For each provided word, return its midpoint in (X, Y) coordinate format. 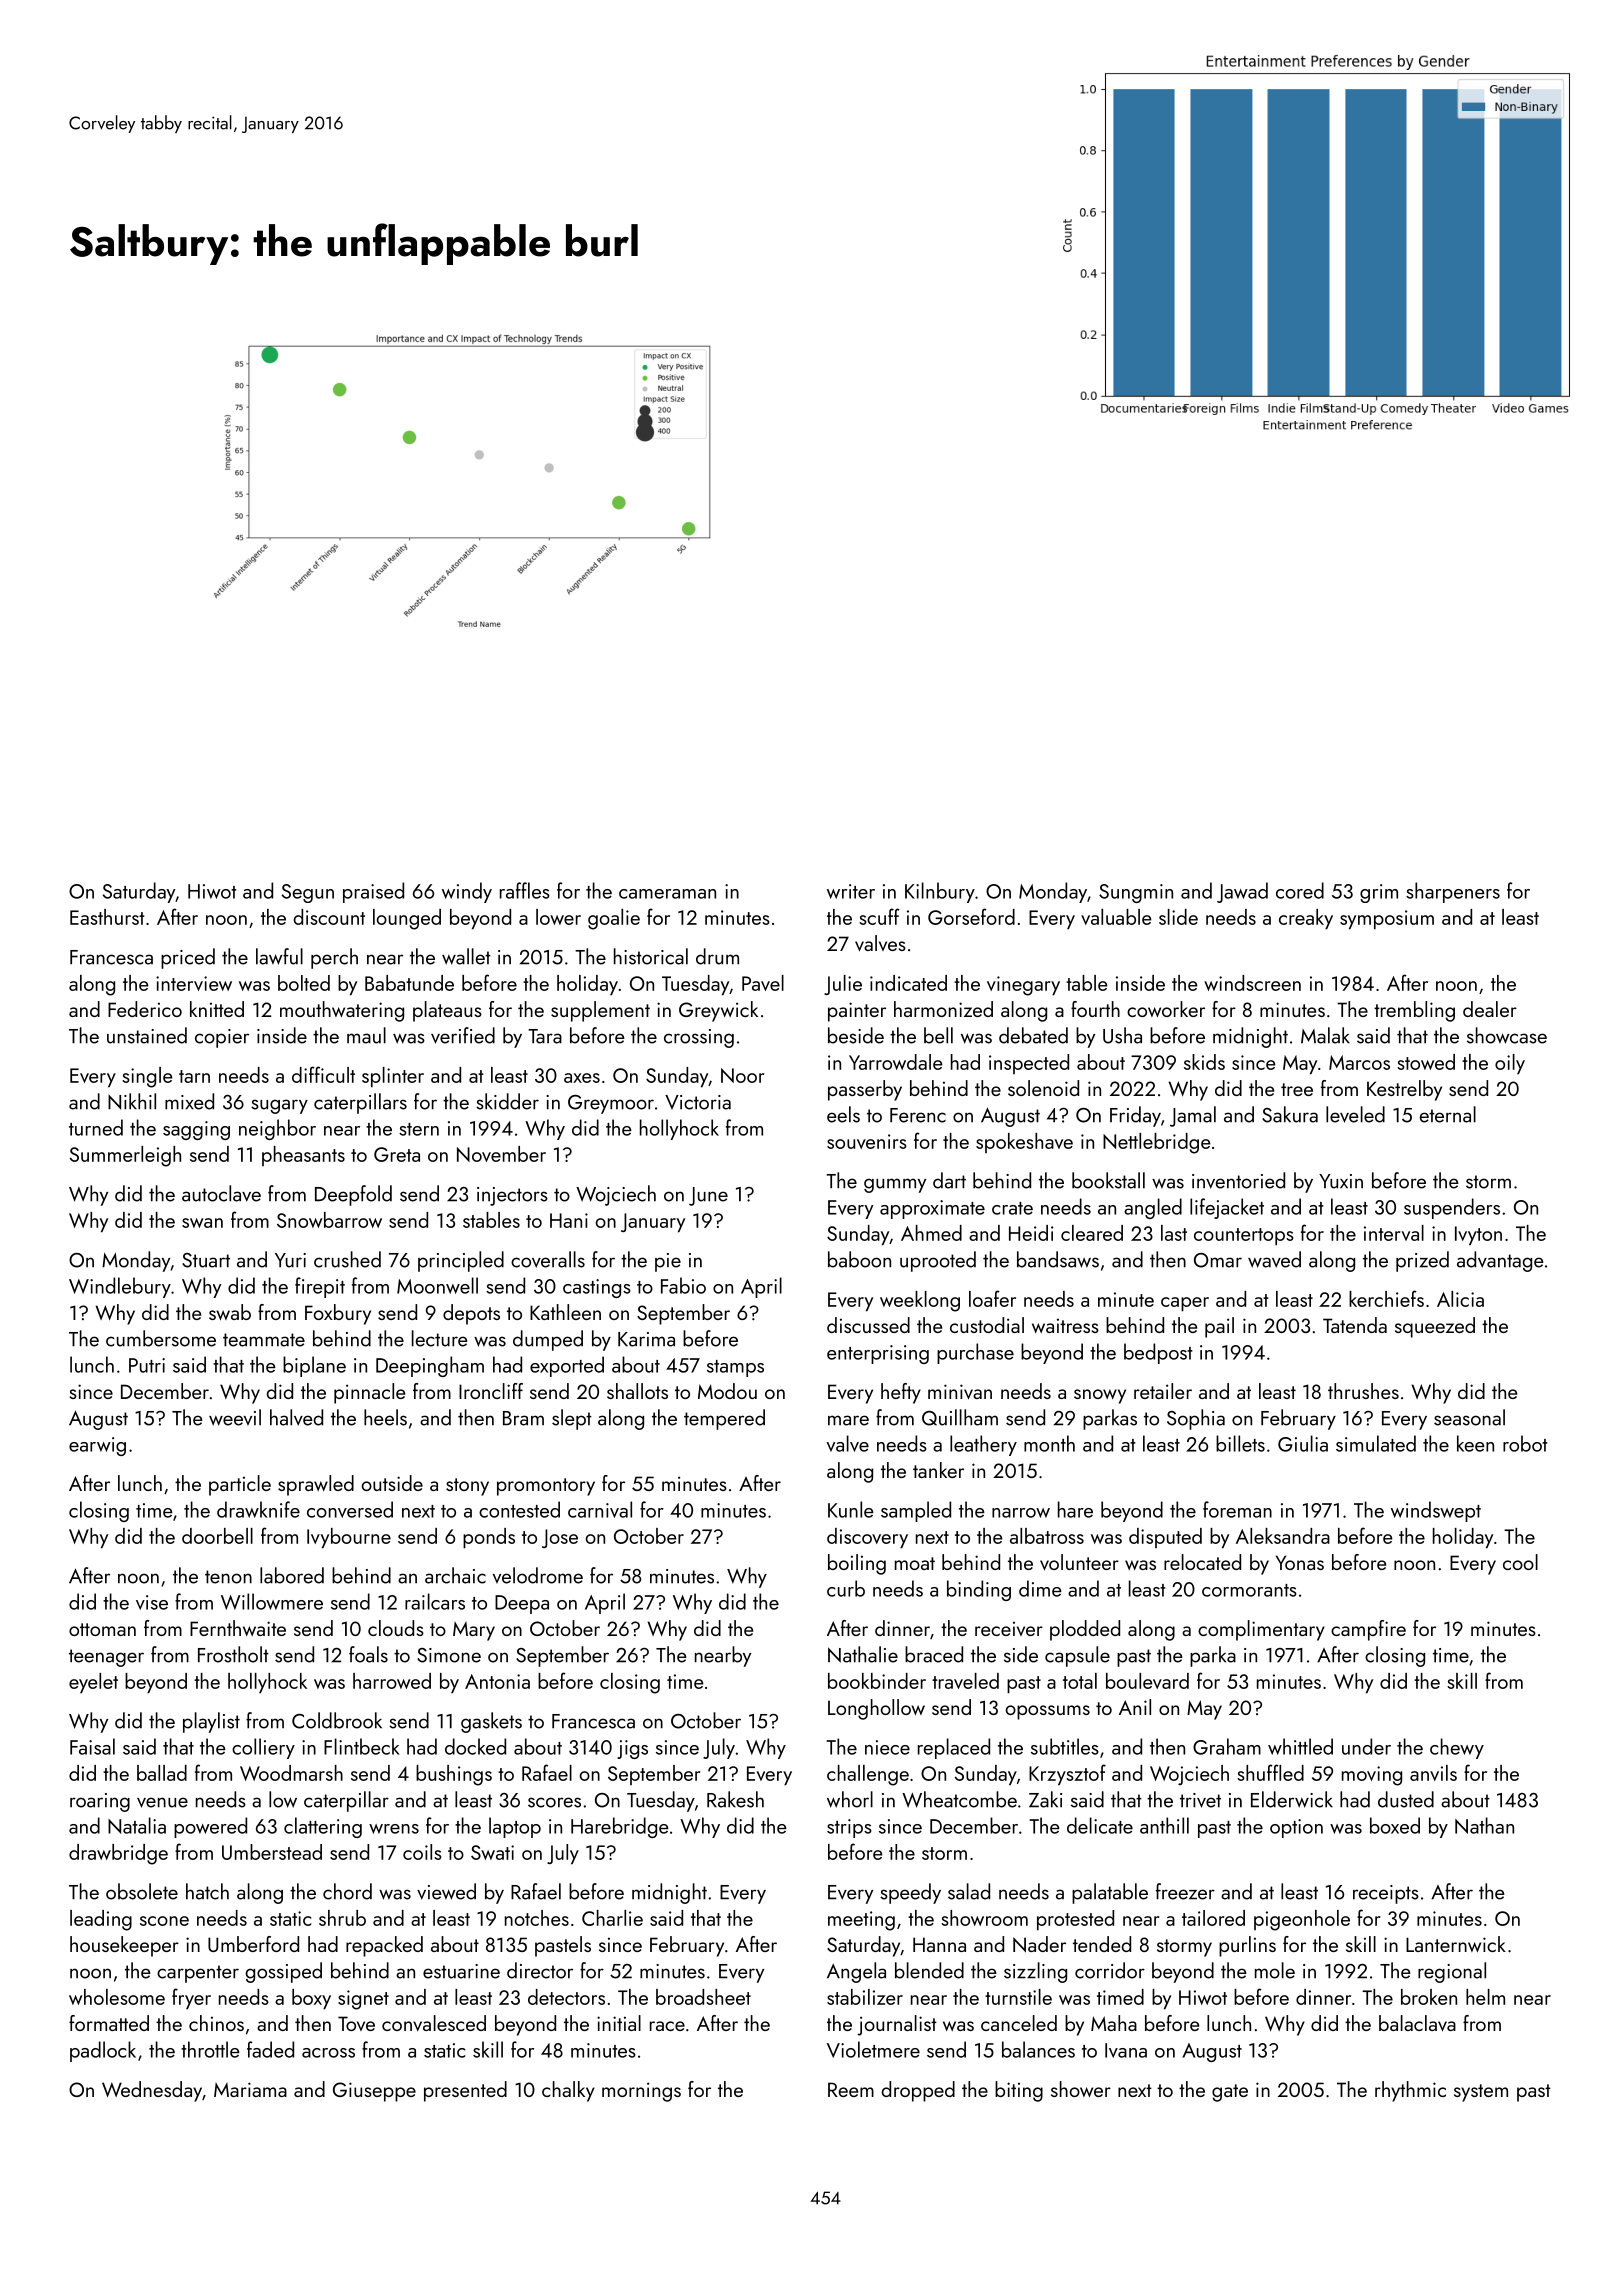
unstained (147, 1035)
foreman (1237, 1509)
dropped (918, 2091)
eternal (1447, 1114)
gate (1230, 2093)
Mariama (250, 2089)
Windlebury (120, 1287)
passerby (865, 1090)
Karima (646, 1339)
